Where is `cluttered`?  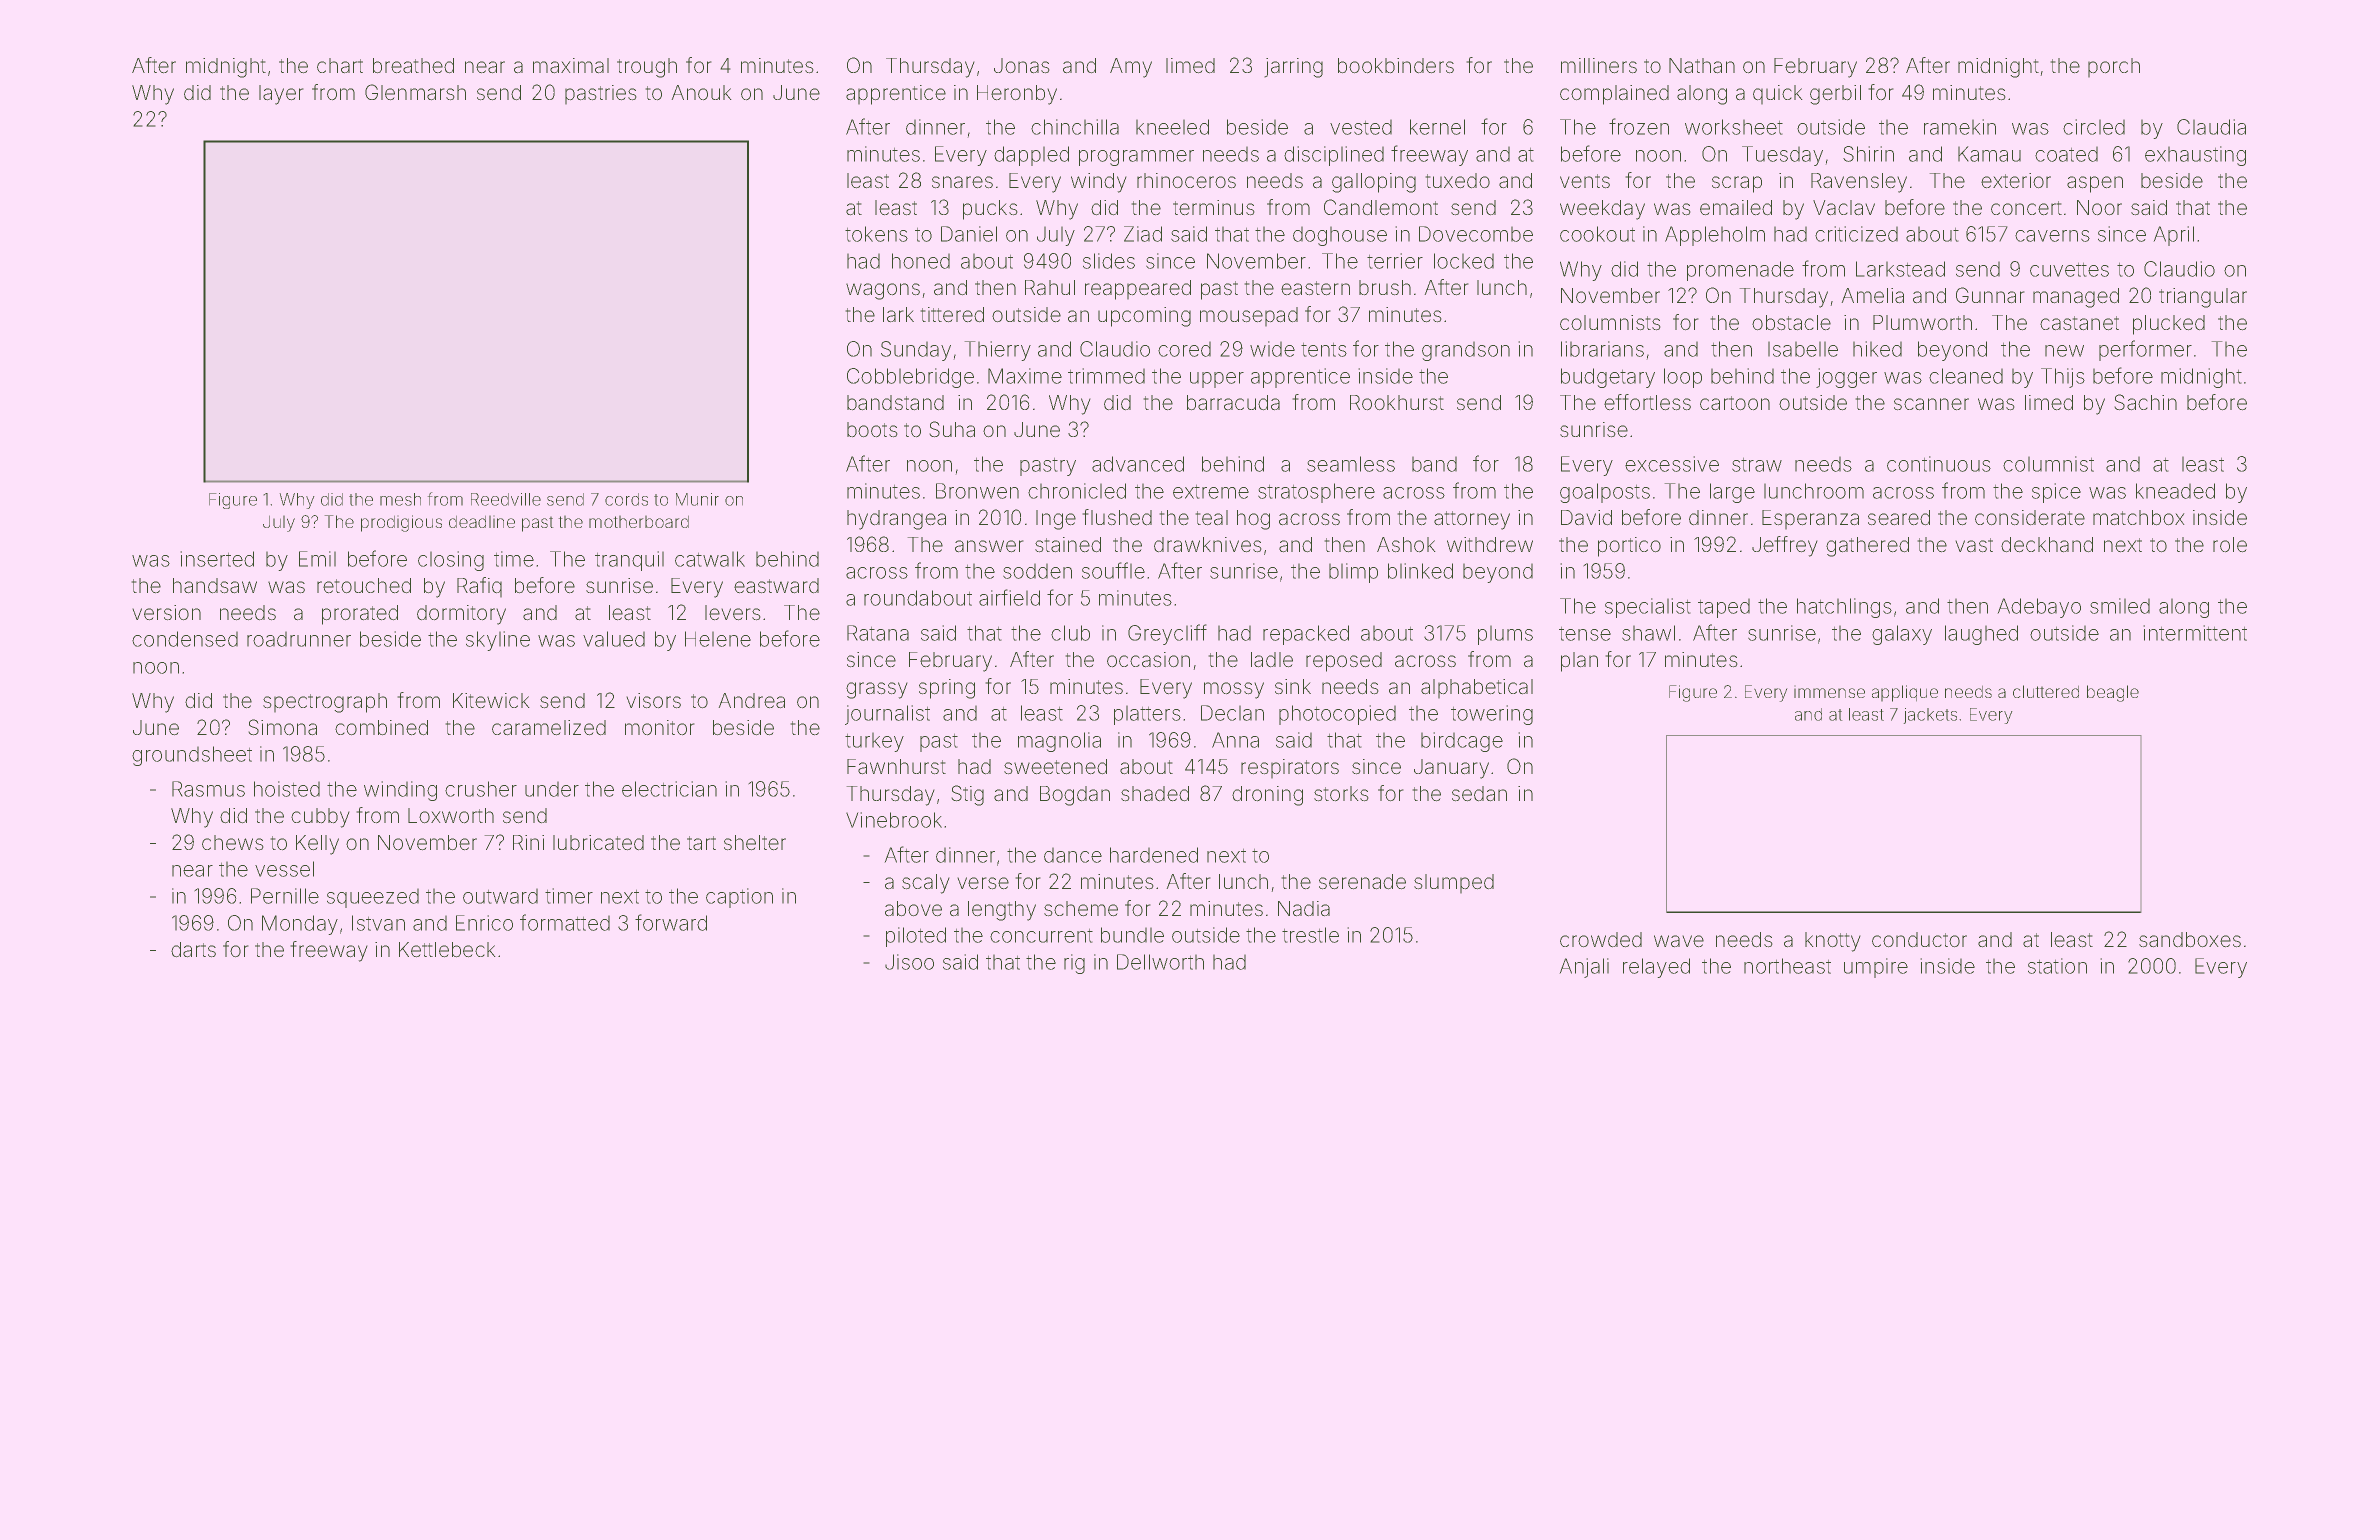
cluttered is located at coordinates (2046, 691).
